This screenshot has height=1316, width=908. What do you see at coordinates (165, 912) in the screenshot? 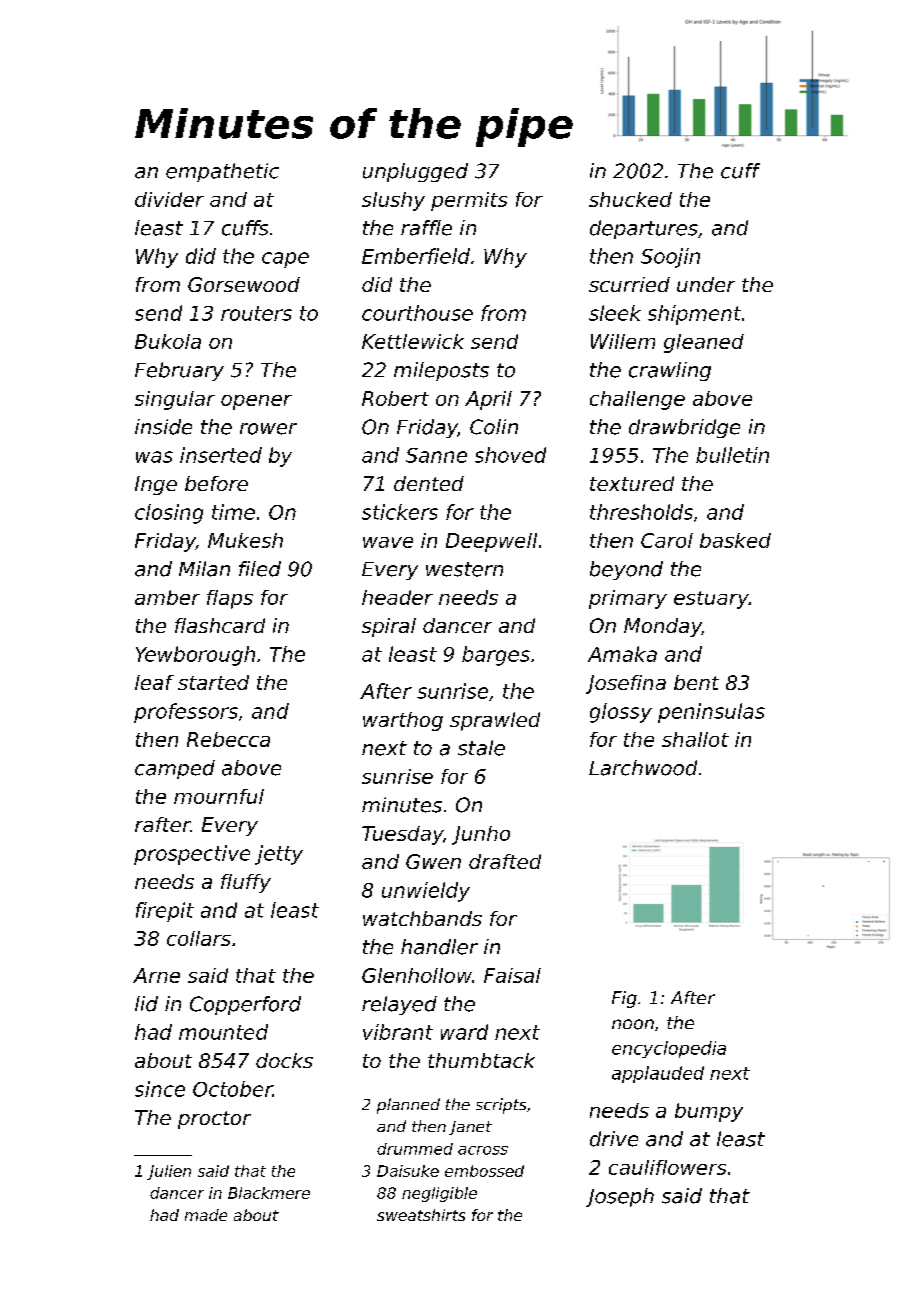
I see `firepit` at bounding box center [165, 912].
